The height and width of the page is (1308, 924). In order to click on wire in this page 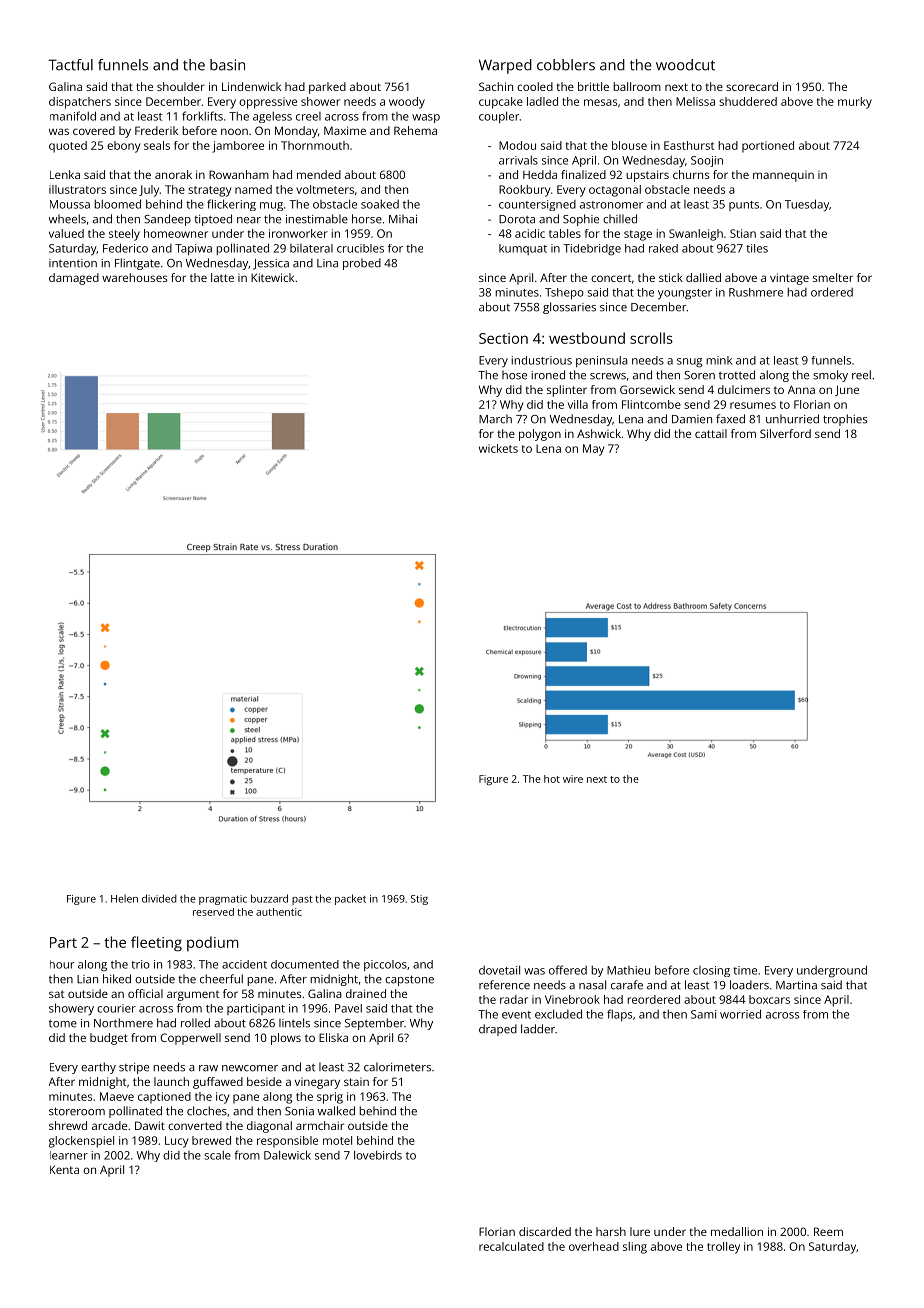, I will do `click(573, 779)`.
